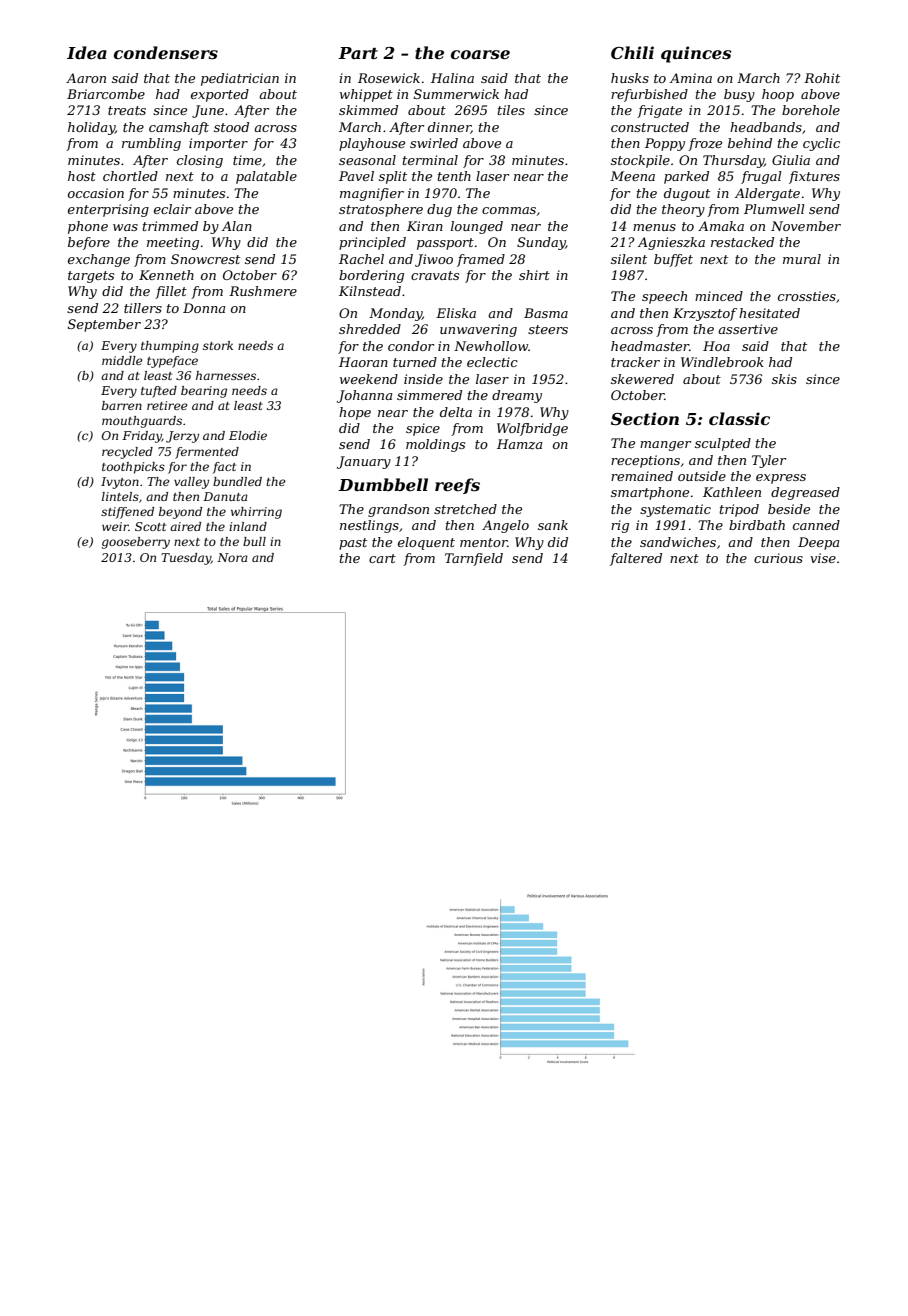 Image resolution: width=908 pixels, height=1316 pixels. What do you see at coordinates (519, 444) in the page?
I see `Hamza` at bounding box center [519, 444].
